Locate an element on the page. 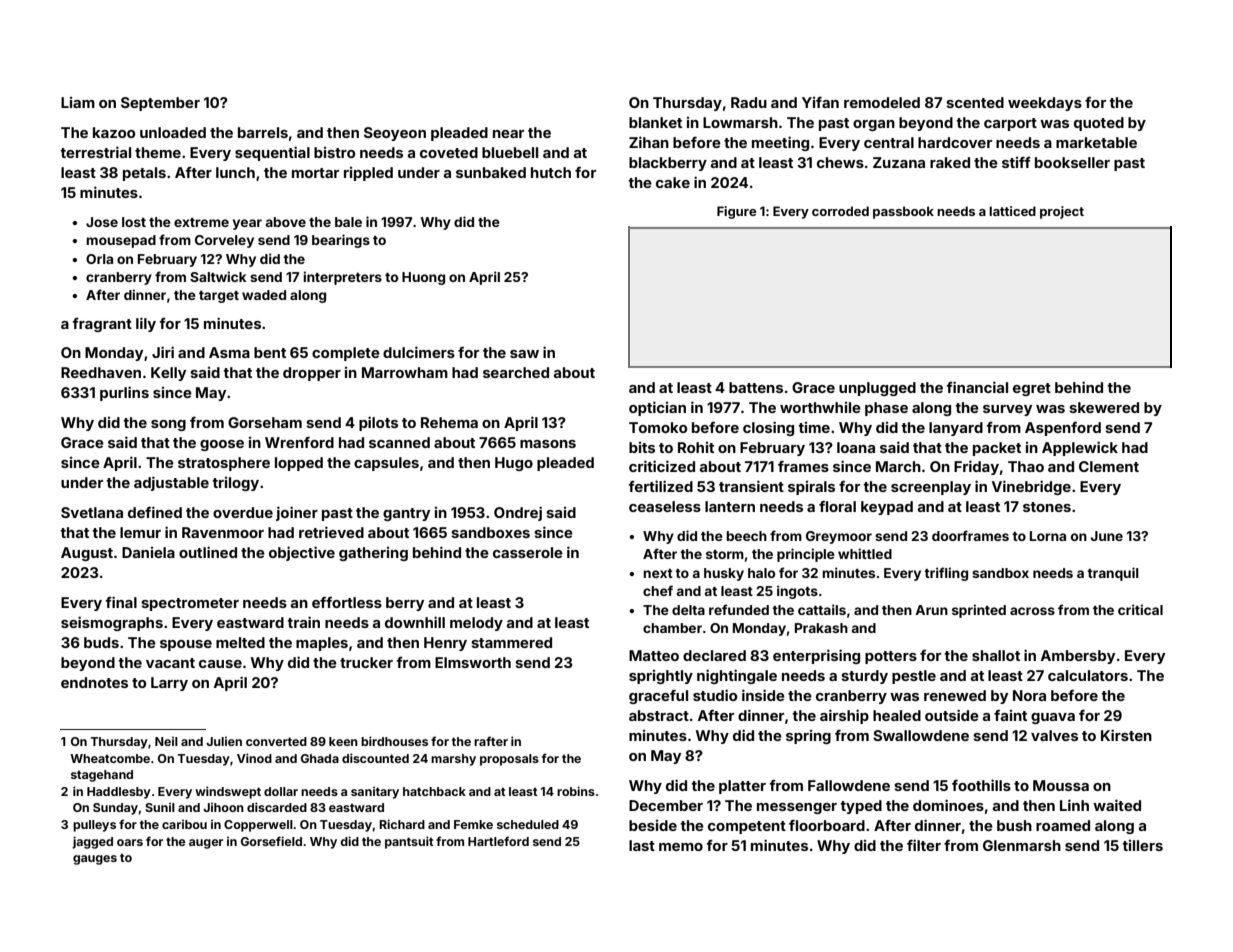  husky is located at coordinates (724, 574).
